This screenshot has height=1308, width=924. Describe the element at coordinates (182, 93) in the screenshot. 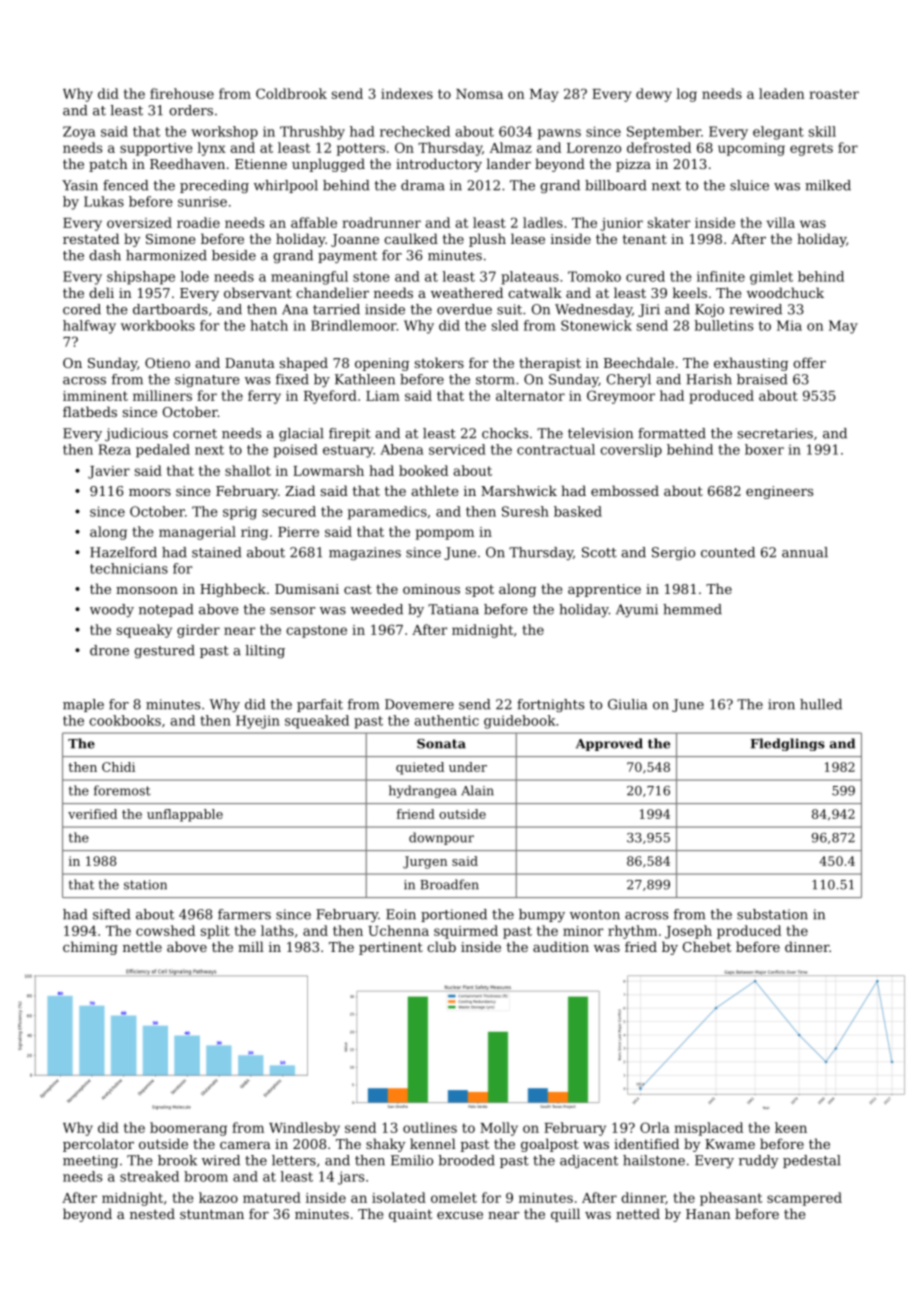

I see `firehouse` at that location.
